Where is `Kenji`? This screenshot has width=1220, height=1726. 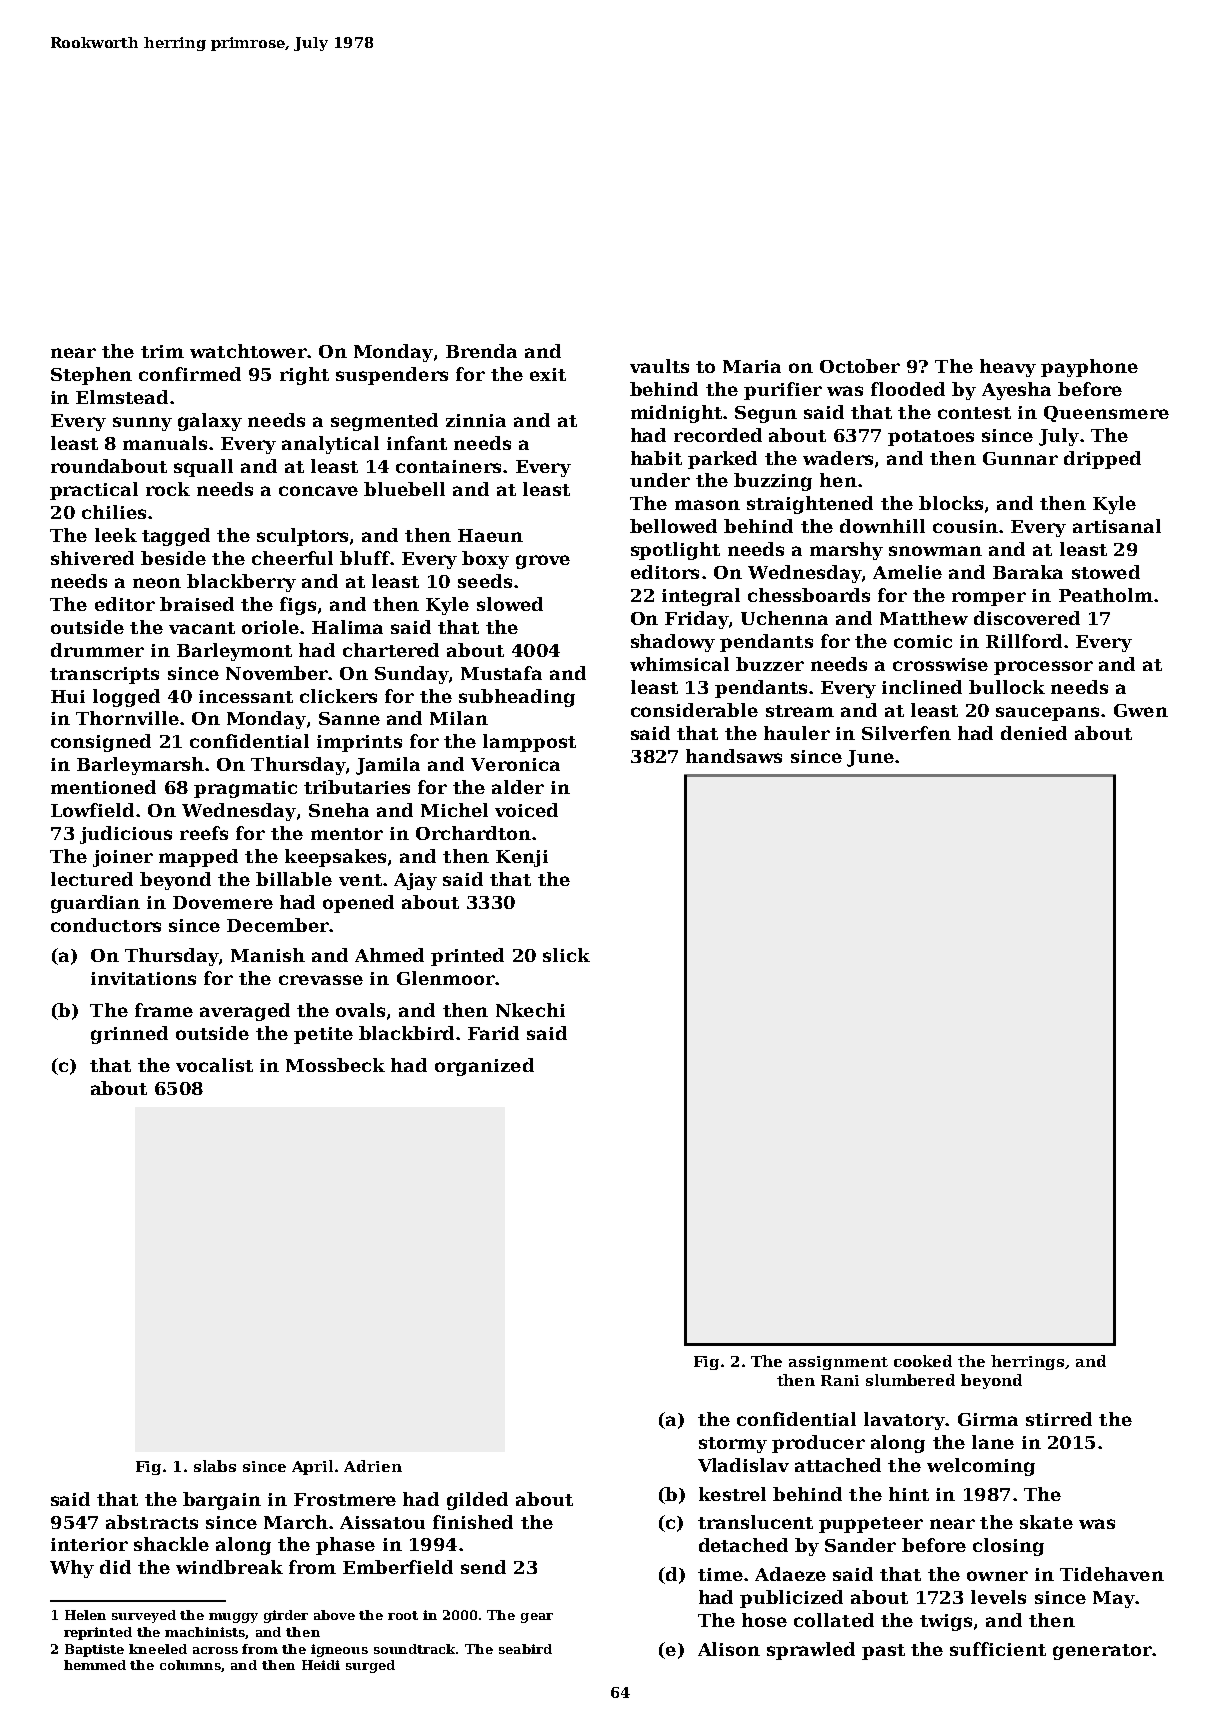 Kenji is located at coordinates (522, 858).
